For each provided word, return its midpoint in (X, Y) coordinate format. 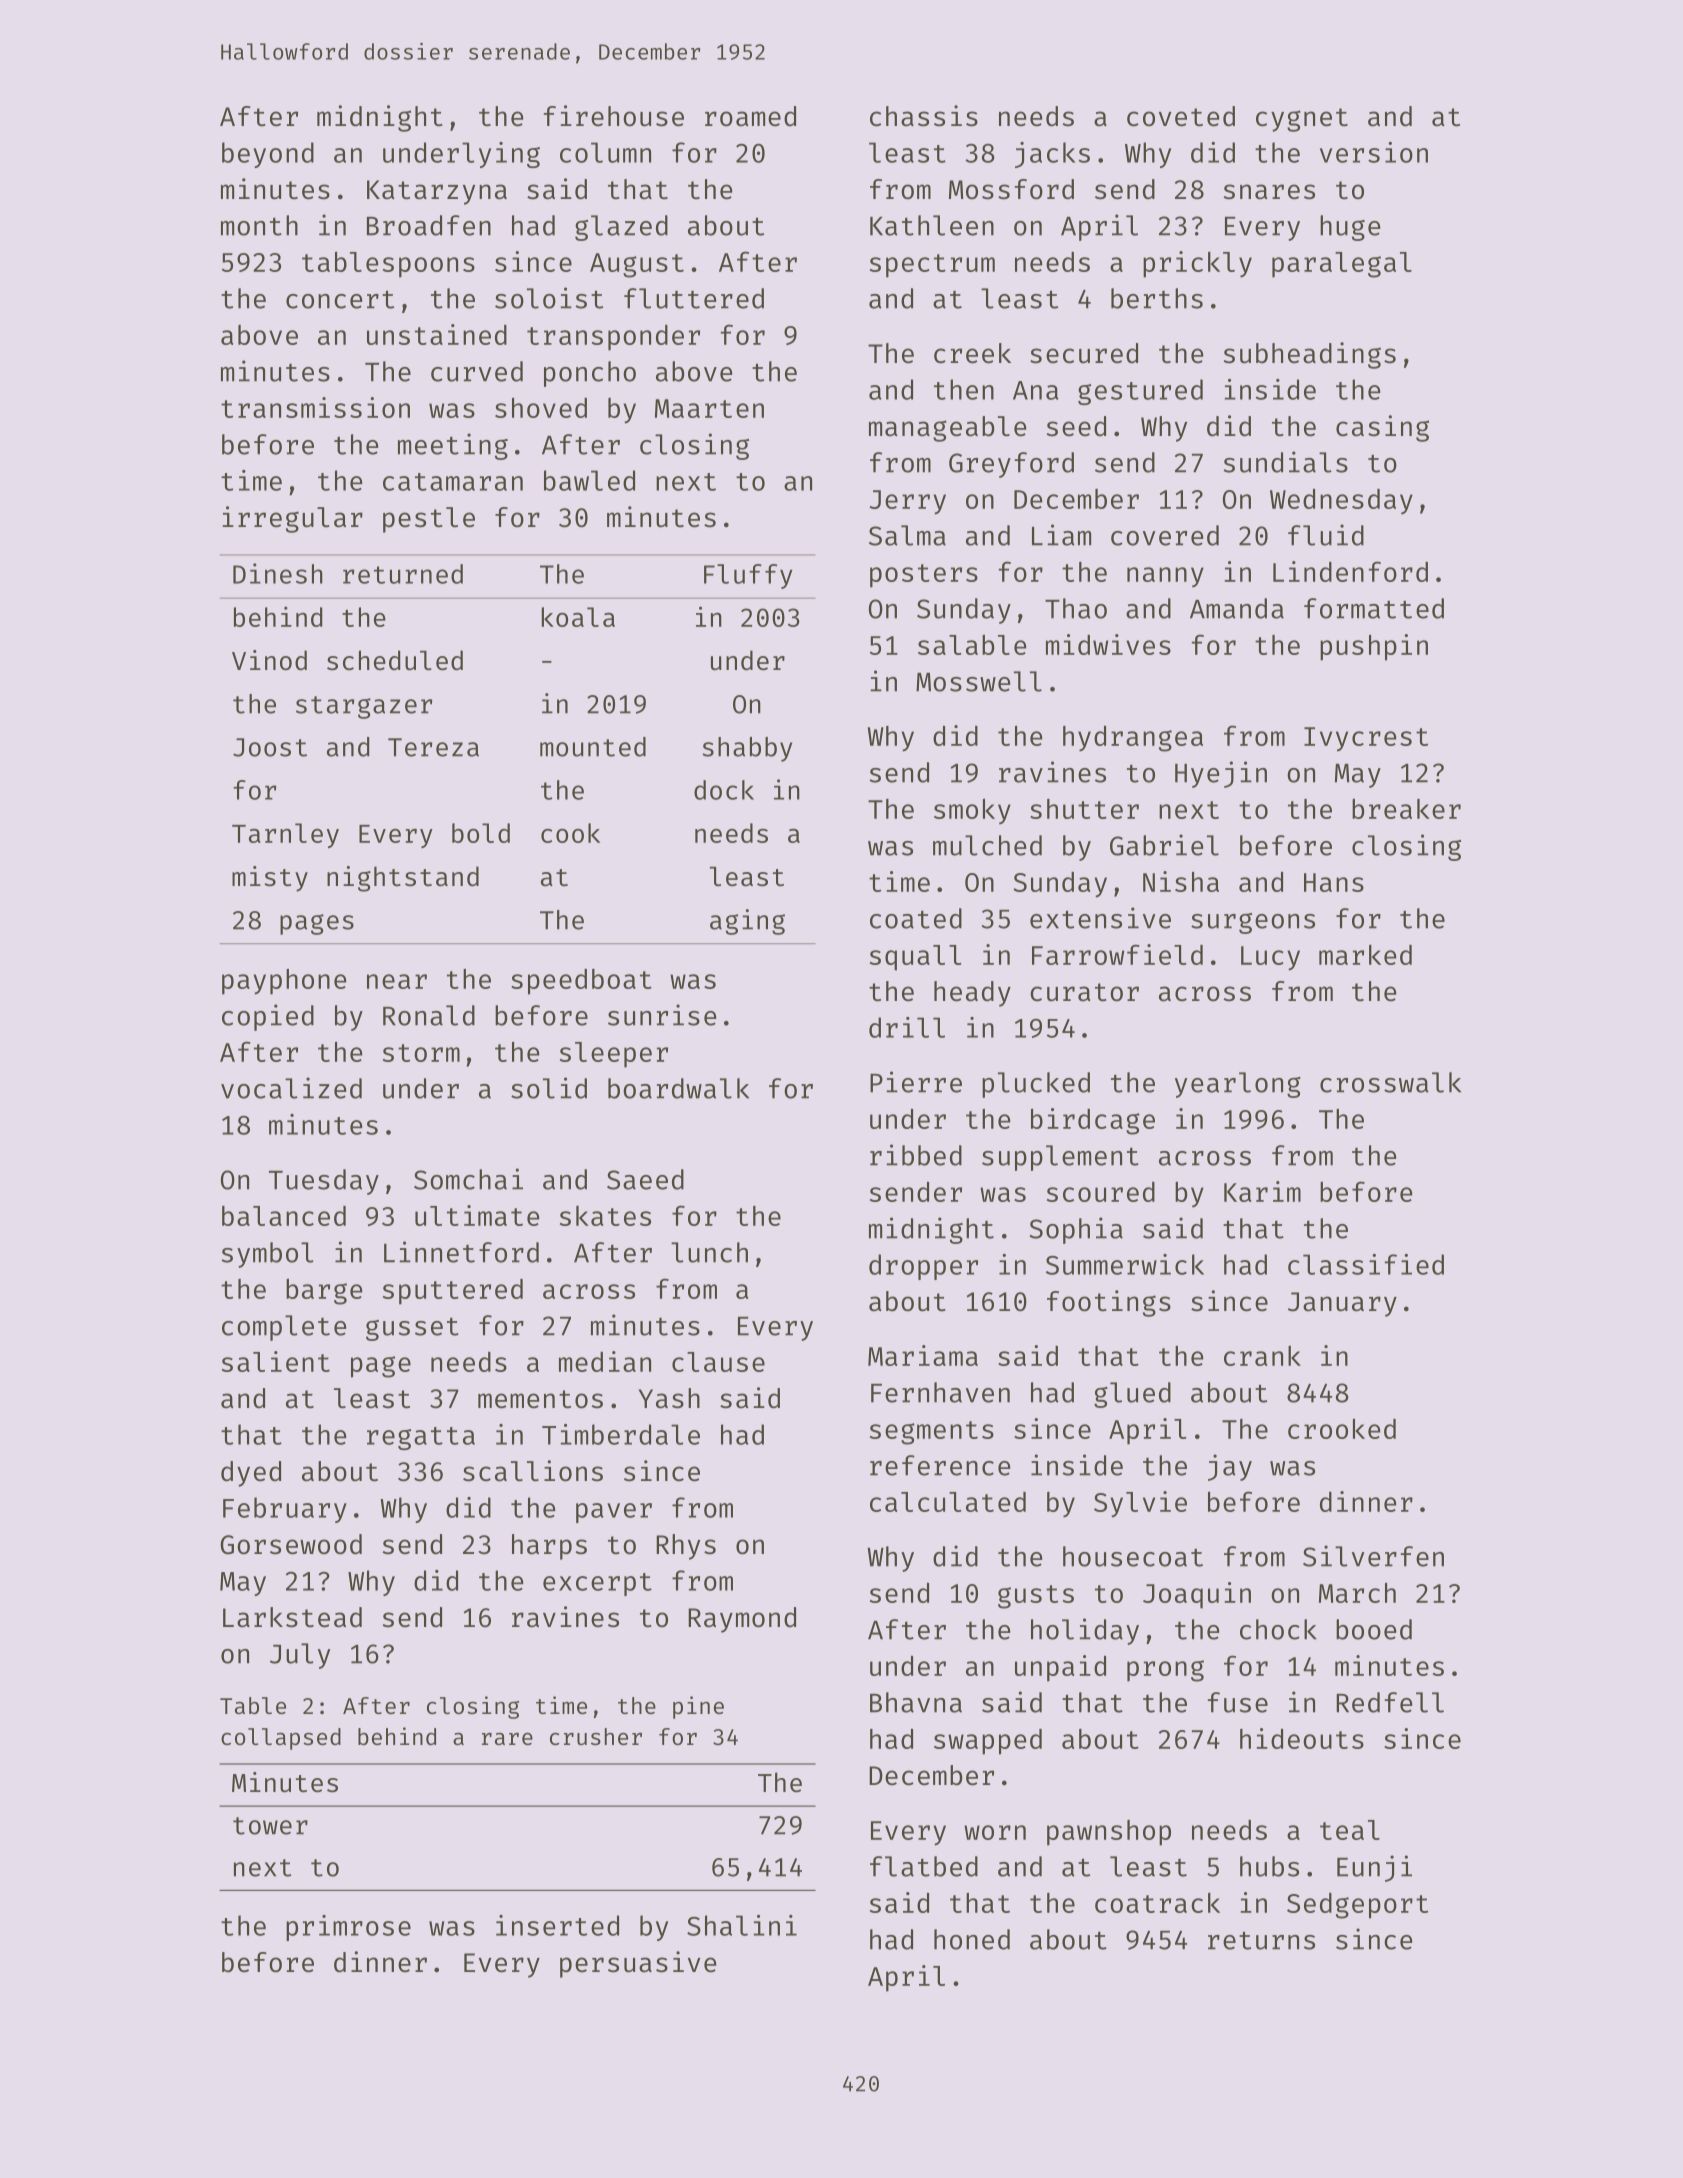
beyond (268, 155)
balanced (284, 1216)
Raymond (742, 1620)
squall (915, 958)
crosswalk (1390, 1082)
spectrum (932, 266)
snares (1269, 192)
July (300, 1656)
